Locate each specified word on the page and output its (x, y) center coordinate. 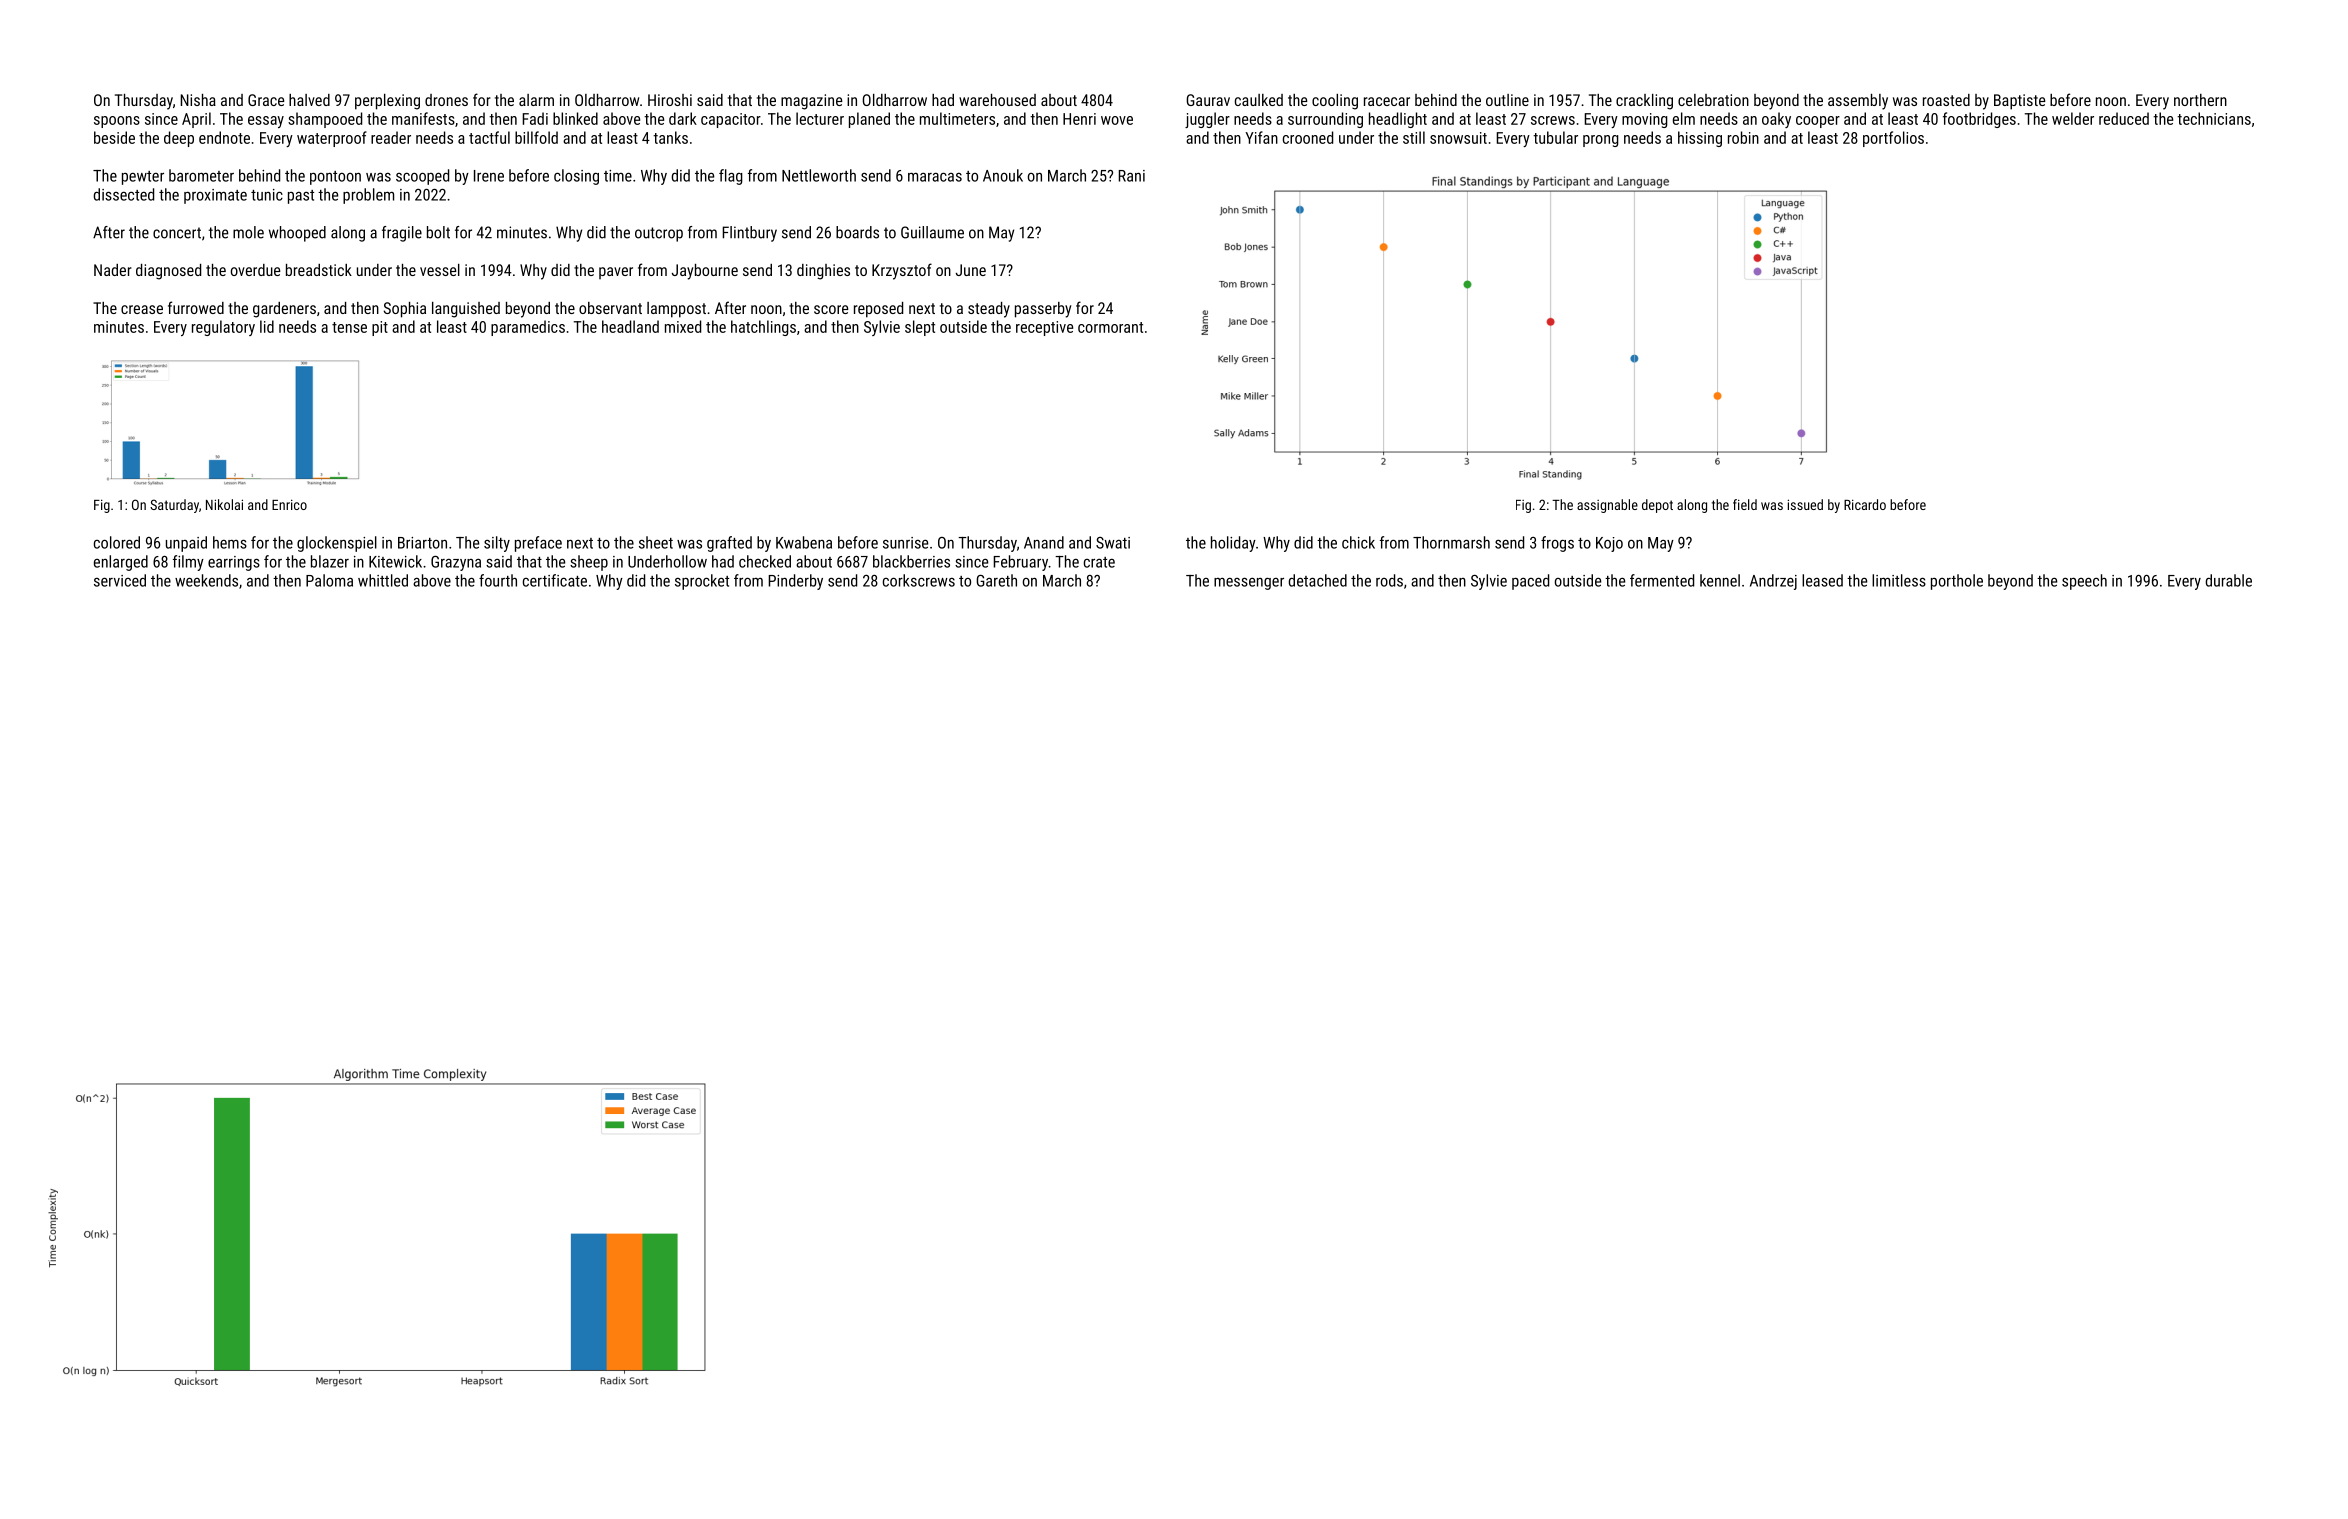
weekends (206, 580)
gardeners (284, 310)
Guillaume (932, 232)
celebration (1713, 100)
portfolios (1893, 139)
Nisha (198, 100)
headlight (1398, 120)
